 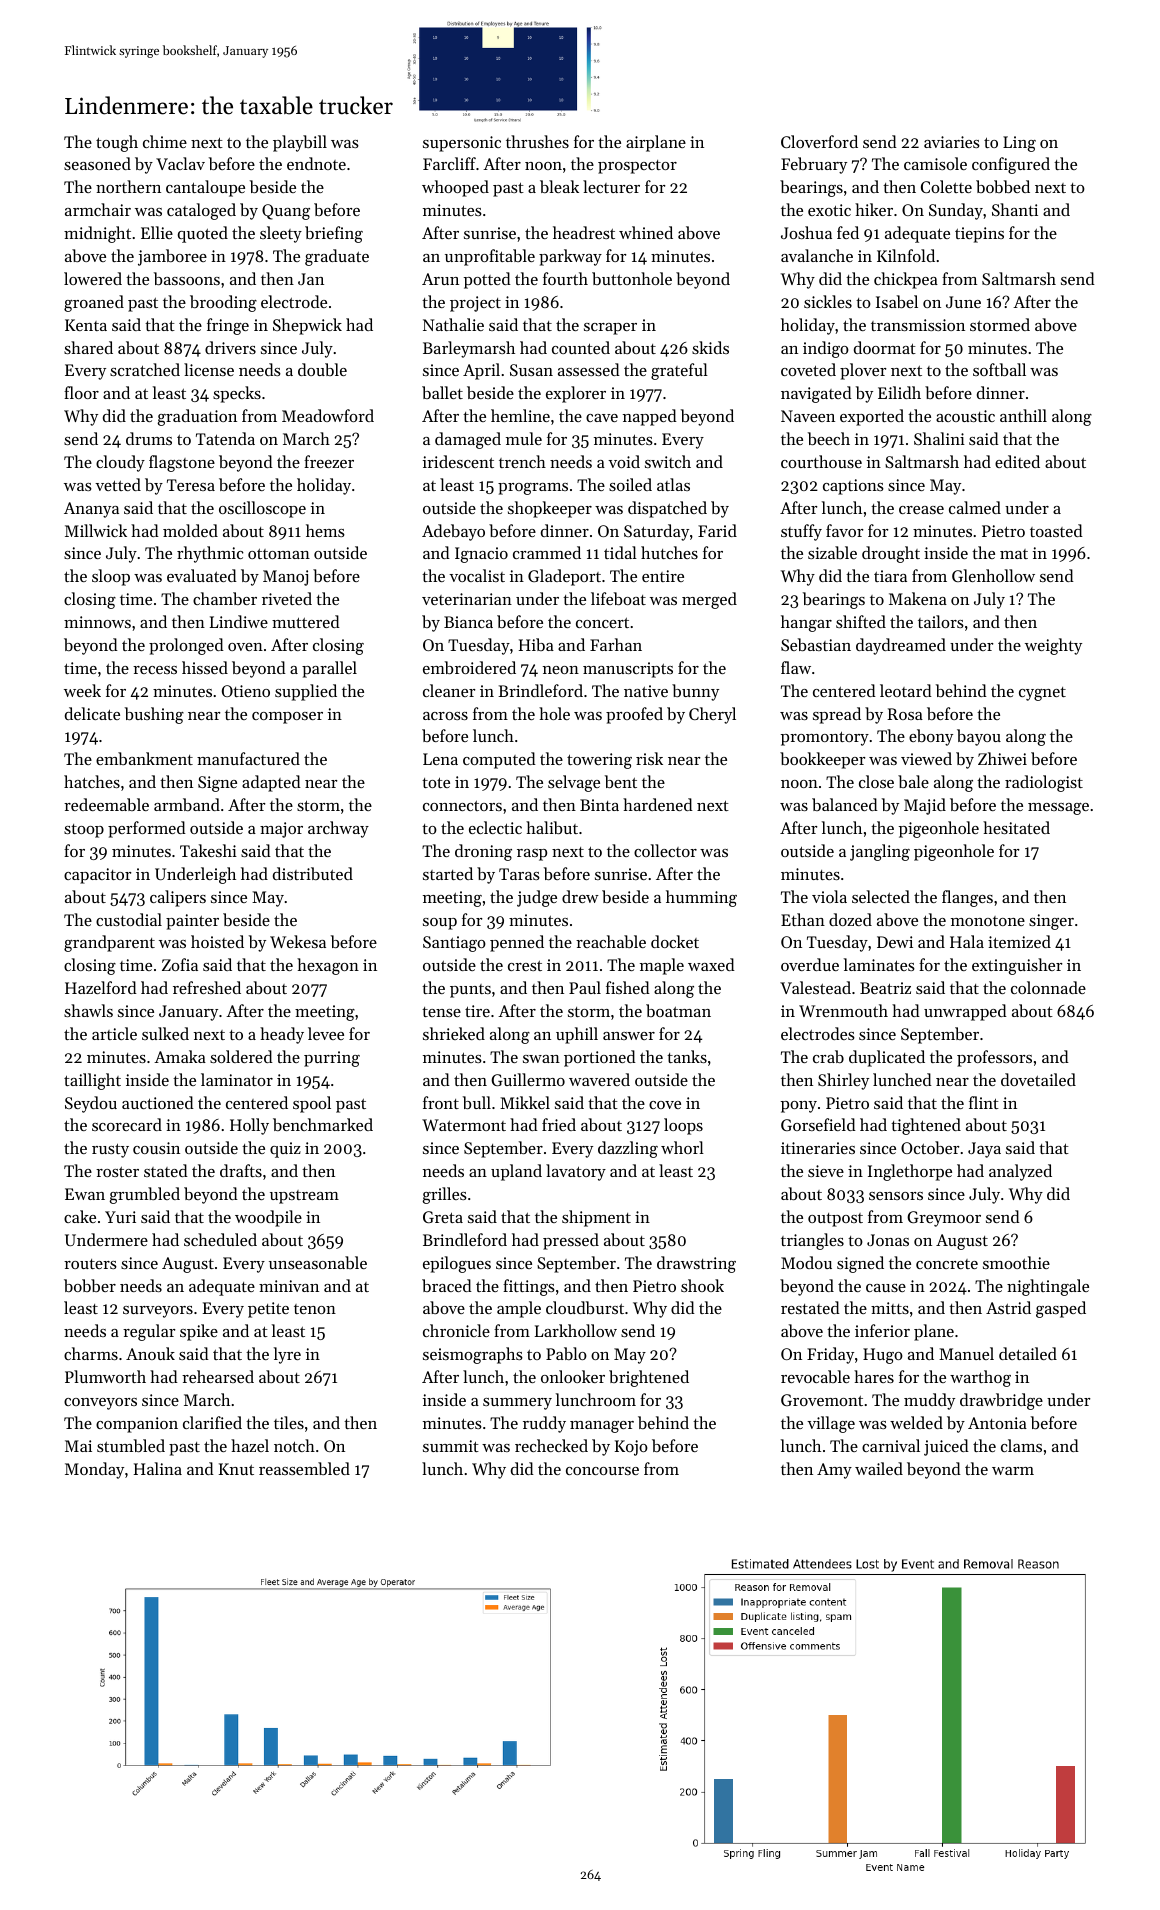 What do you see at coordinates (328, 966) in the screenshot?
I see `hexagon` at bounding box center [328, 966].
